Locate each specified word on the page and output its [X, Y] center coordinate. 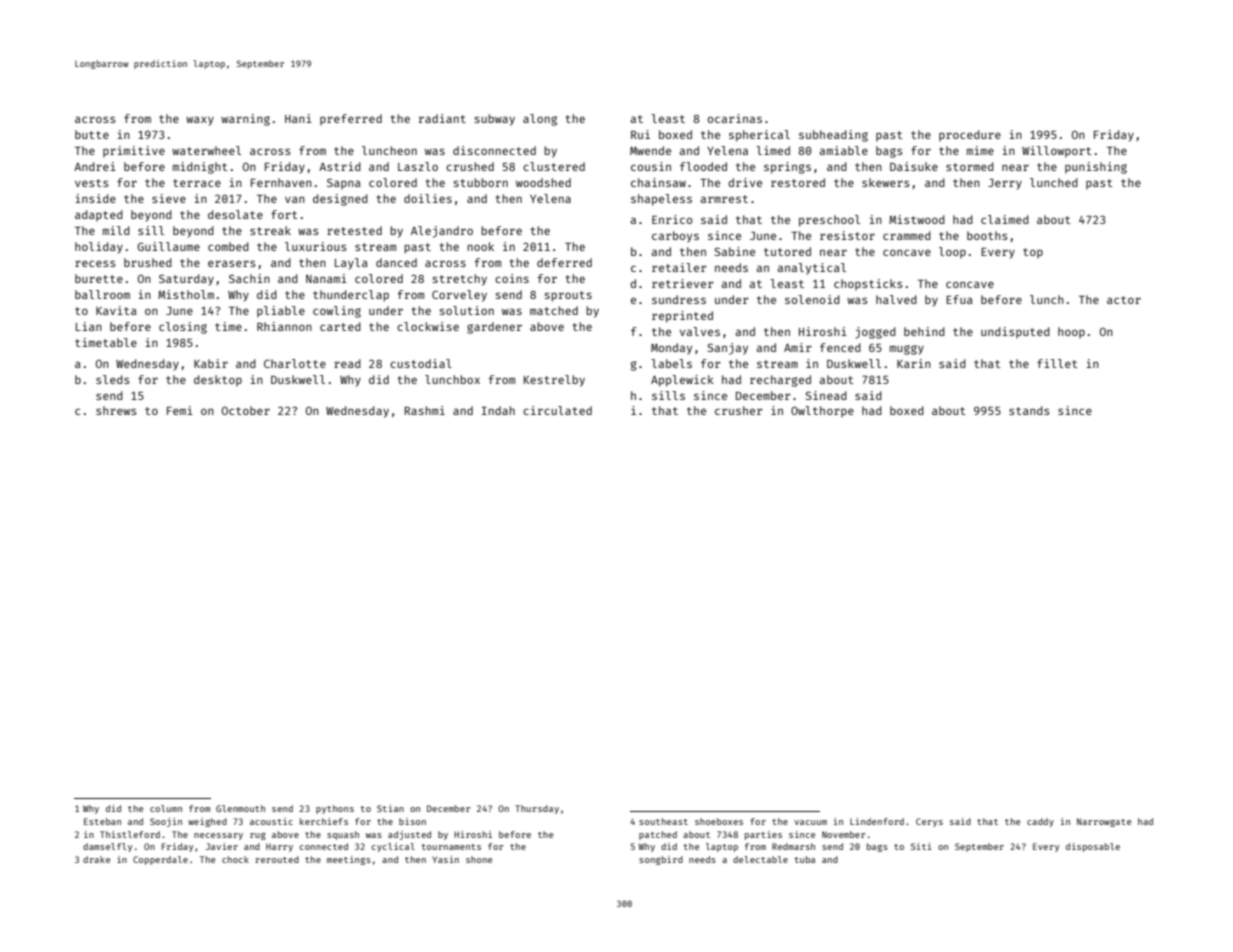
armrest [724, 199]
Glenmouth [240, 808]
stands [1029, 410]
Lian [89, 326]
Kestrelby [554, 381]
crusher [738, 410]
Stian [390, 808]
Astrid [340, 166]
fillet [1057, 363]
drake [96, 859]
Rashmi [425, 410]
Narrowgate [1104, 822]
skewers [885, 182]
